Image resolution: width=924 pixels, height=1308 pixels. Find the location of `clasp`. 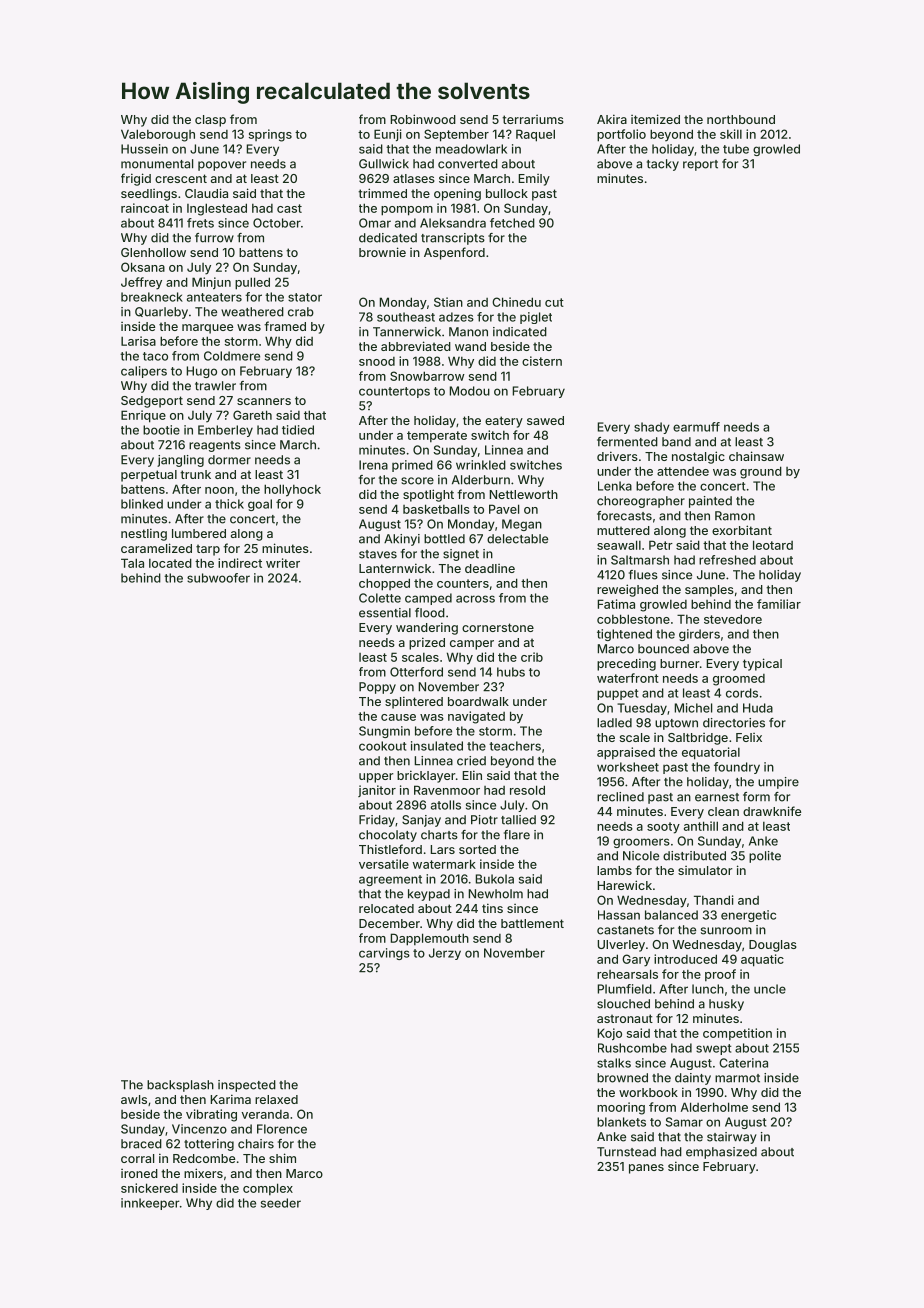

clasp is located at coordinates (210, 121).
